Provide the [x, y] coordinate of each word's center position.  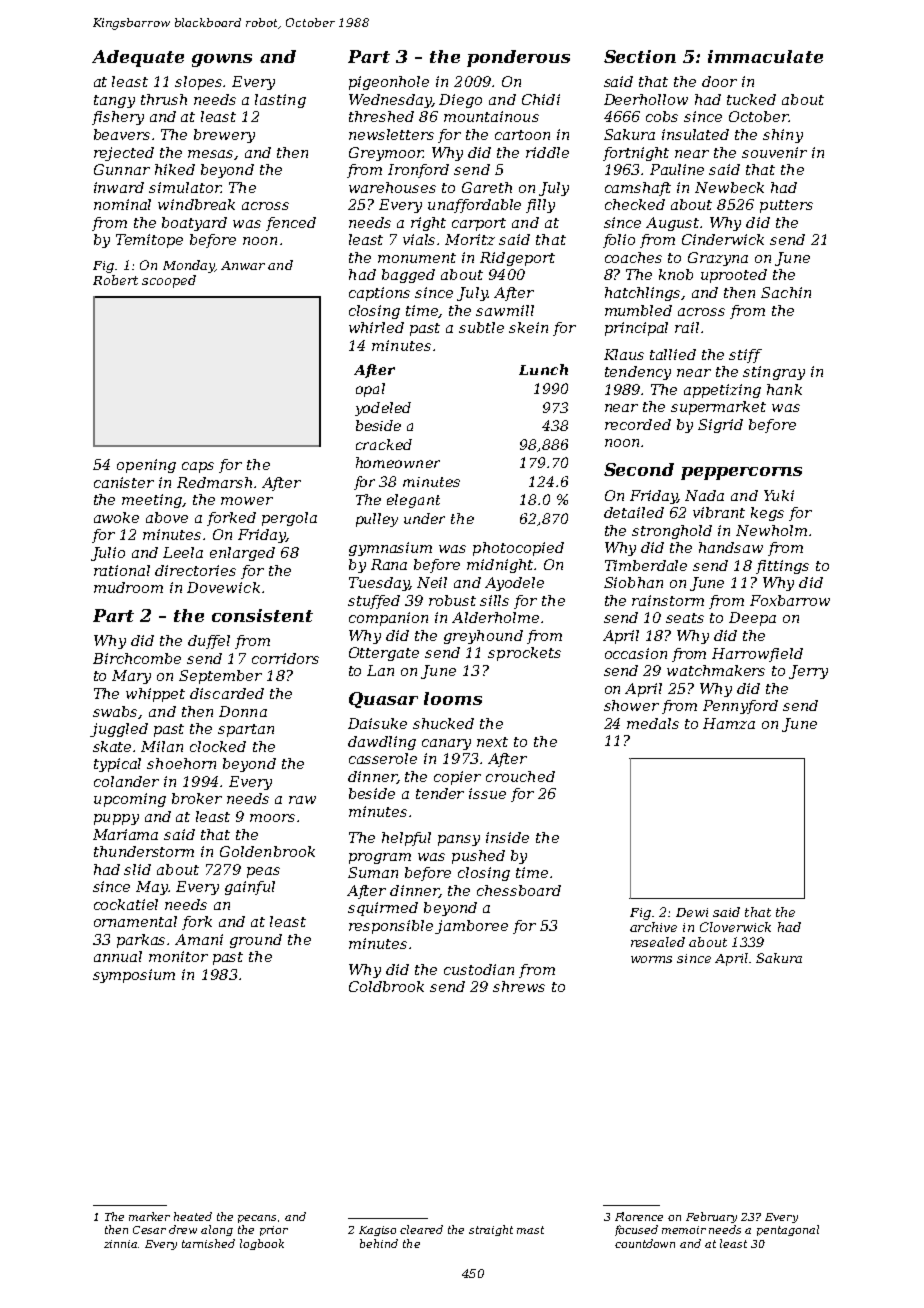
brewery [224, 136]
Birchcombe [137, 658]
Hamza [729, 723]
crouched [520, 776]
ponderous [518, 58]
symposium [134, 976]
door [719, 81]
